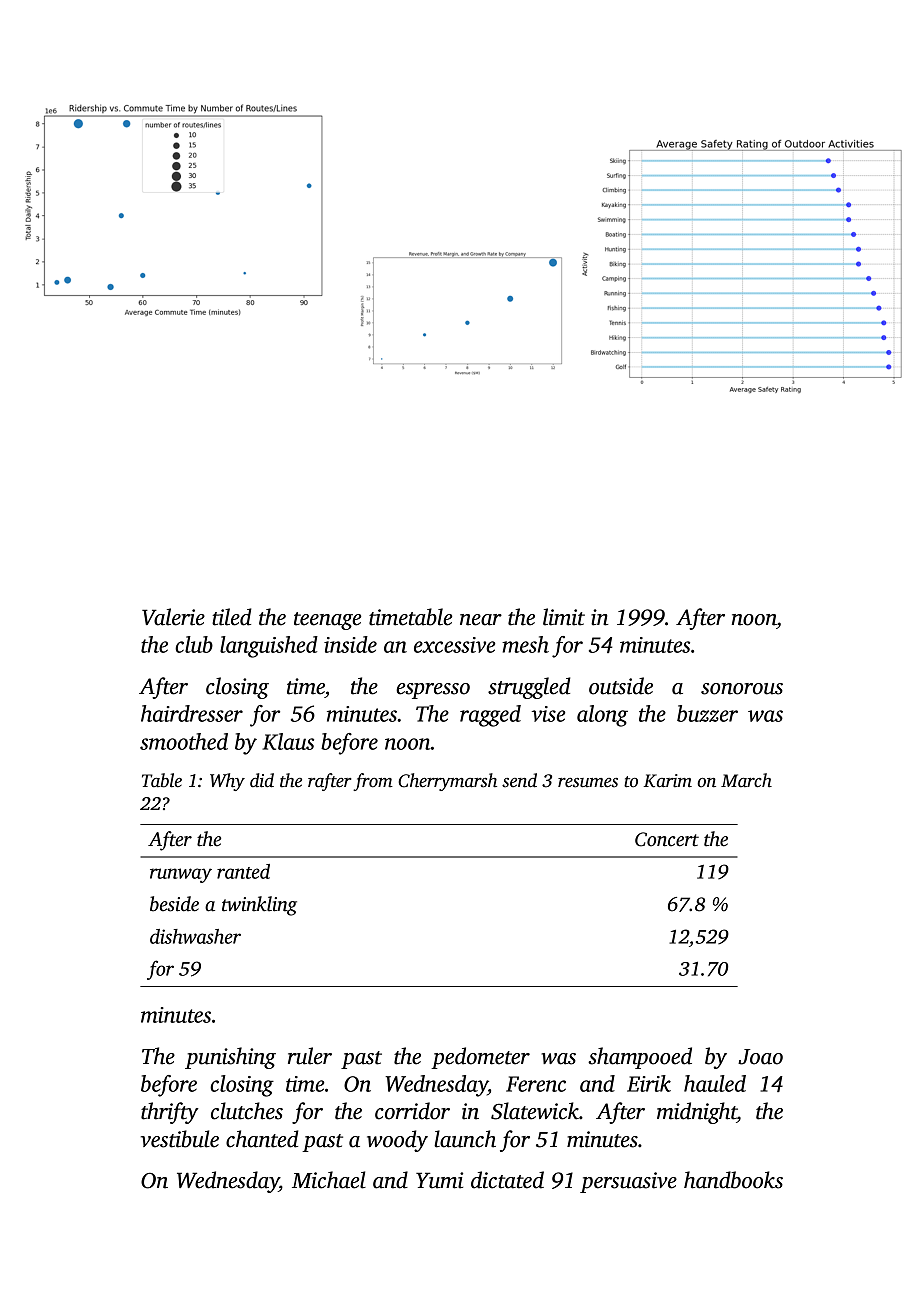 The image size is (924, 1314). I want to click on resumes, so click(588, 783).
